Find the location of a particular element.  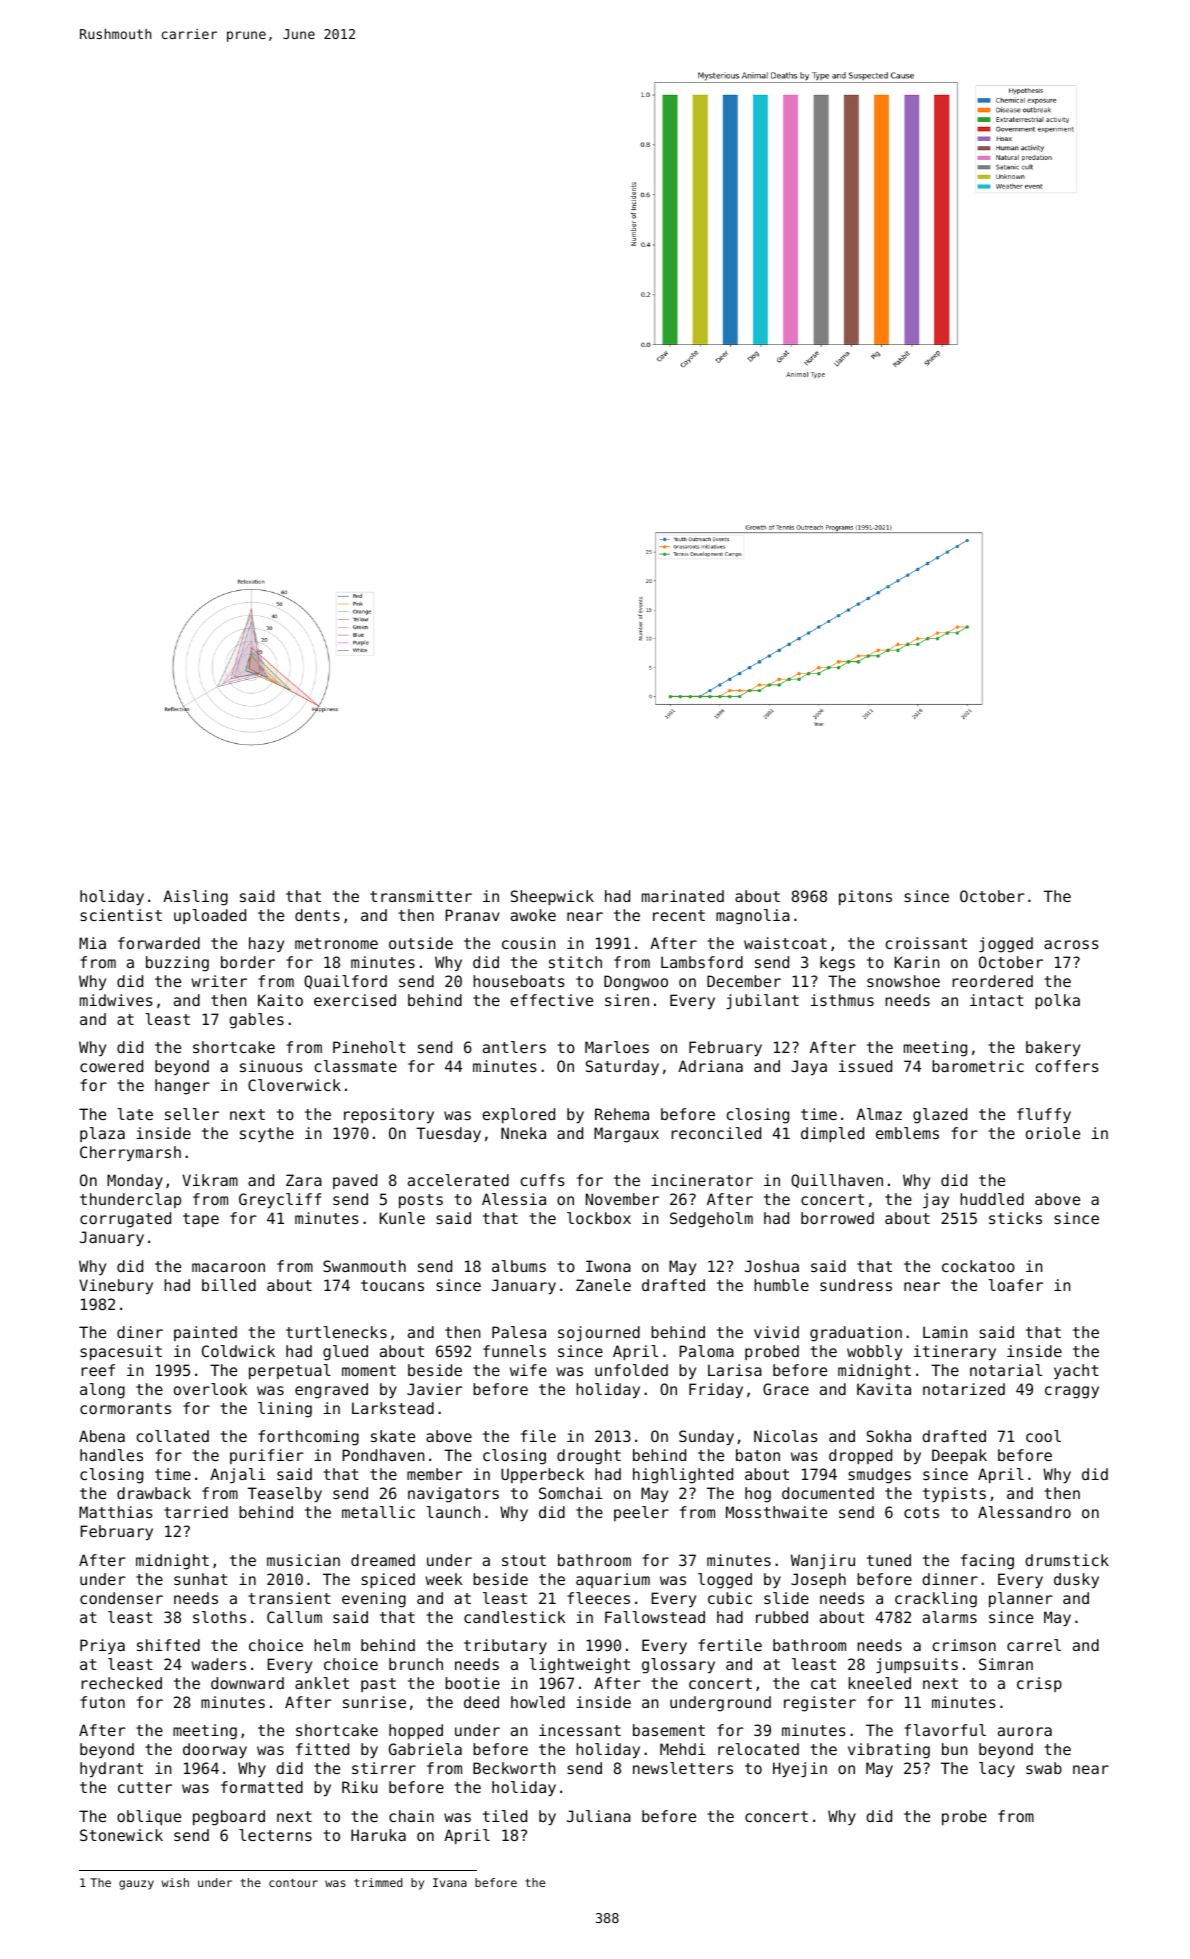

pitons is located at coordinates (865, 897).
